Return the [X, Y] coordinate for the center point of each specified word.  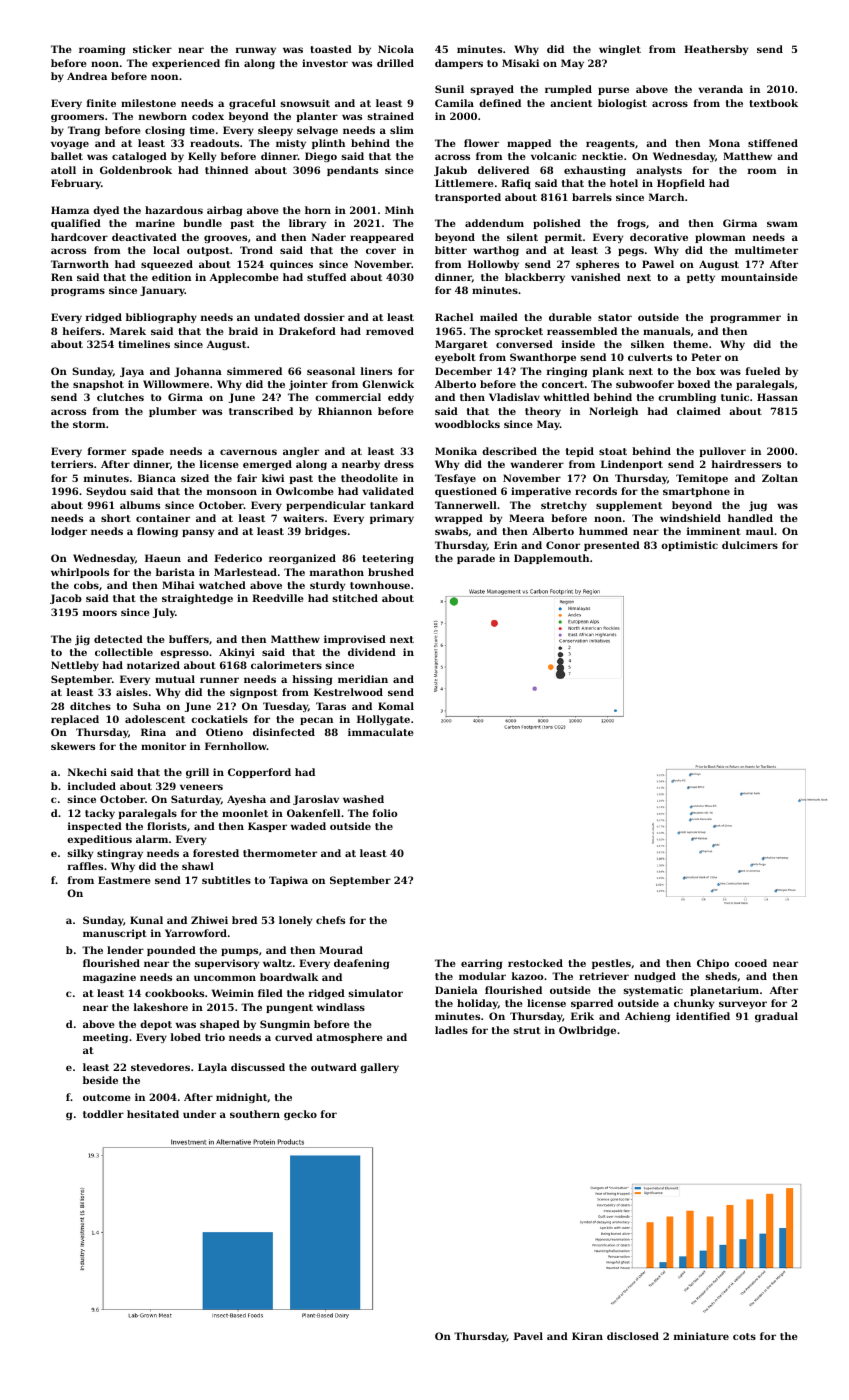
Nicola [396, 49]
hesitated [153, 1114]
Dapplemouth [551, 559]
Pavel [528, 1336]
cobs [86, 585]
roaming [102, 50]
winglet [620, 50]
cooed [751, 963]
